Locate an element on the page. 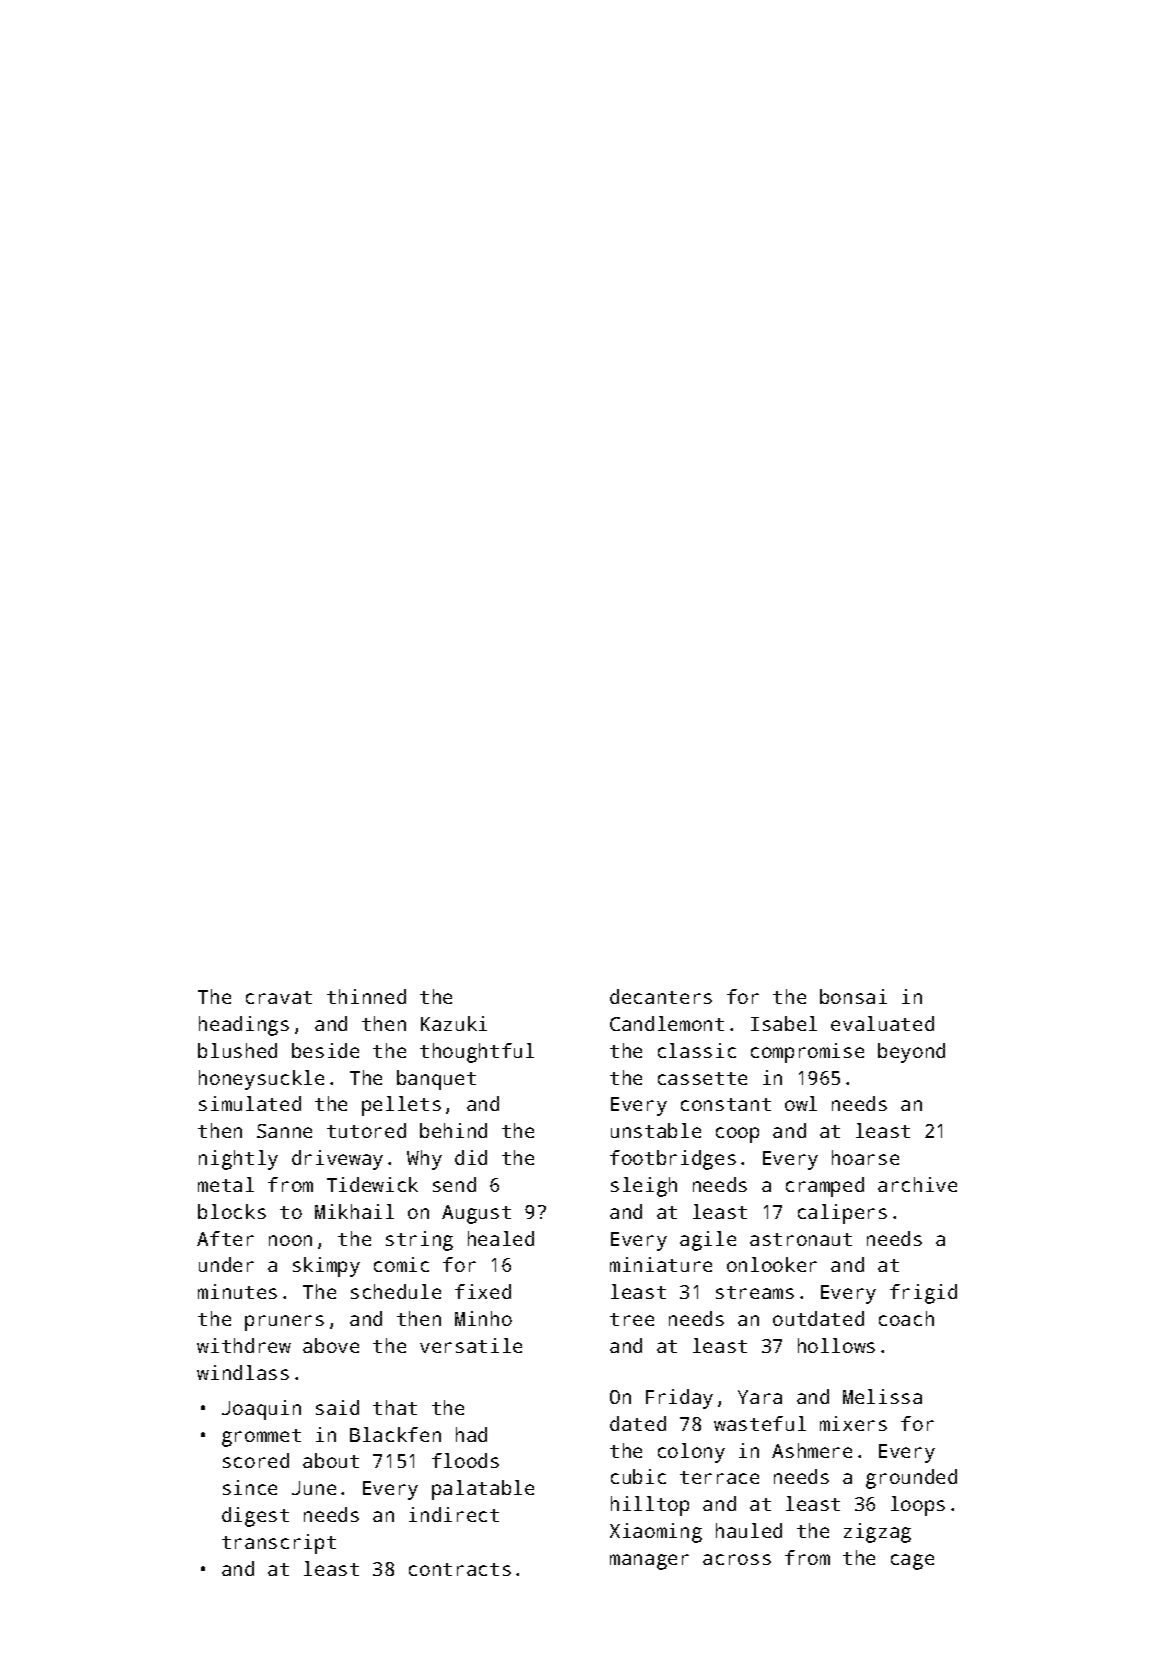  streams is located at coordinates (755, 1292).
